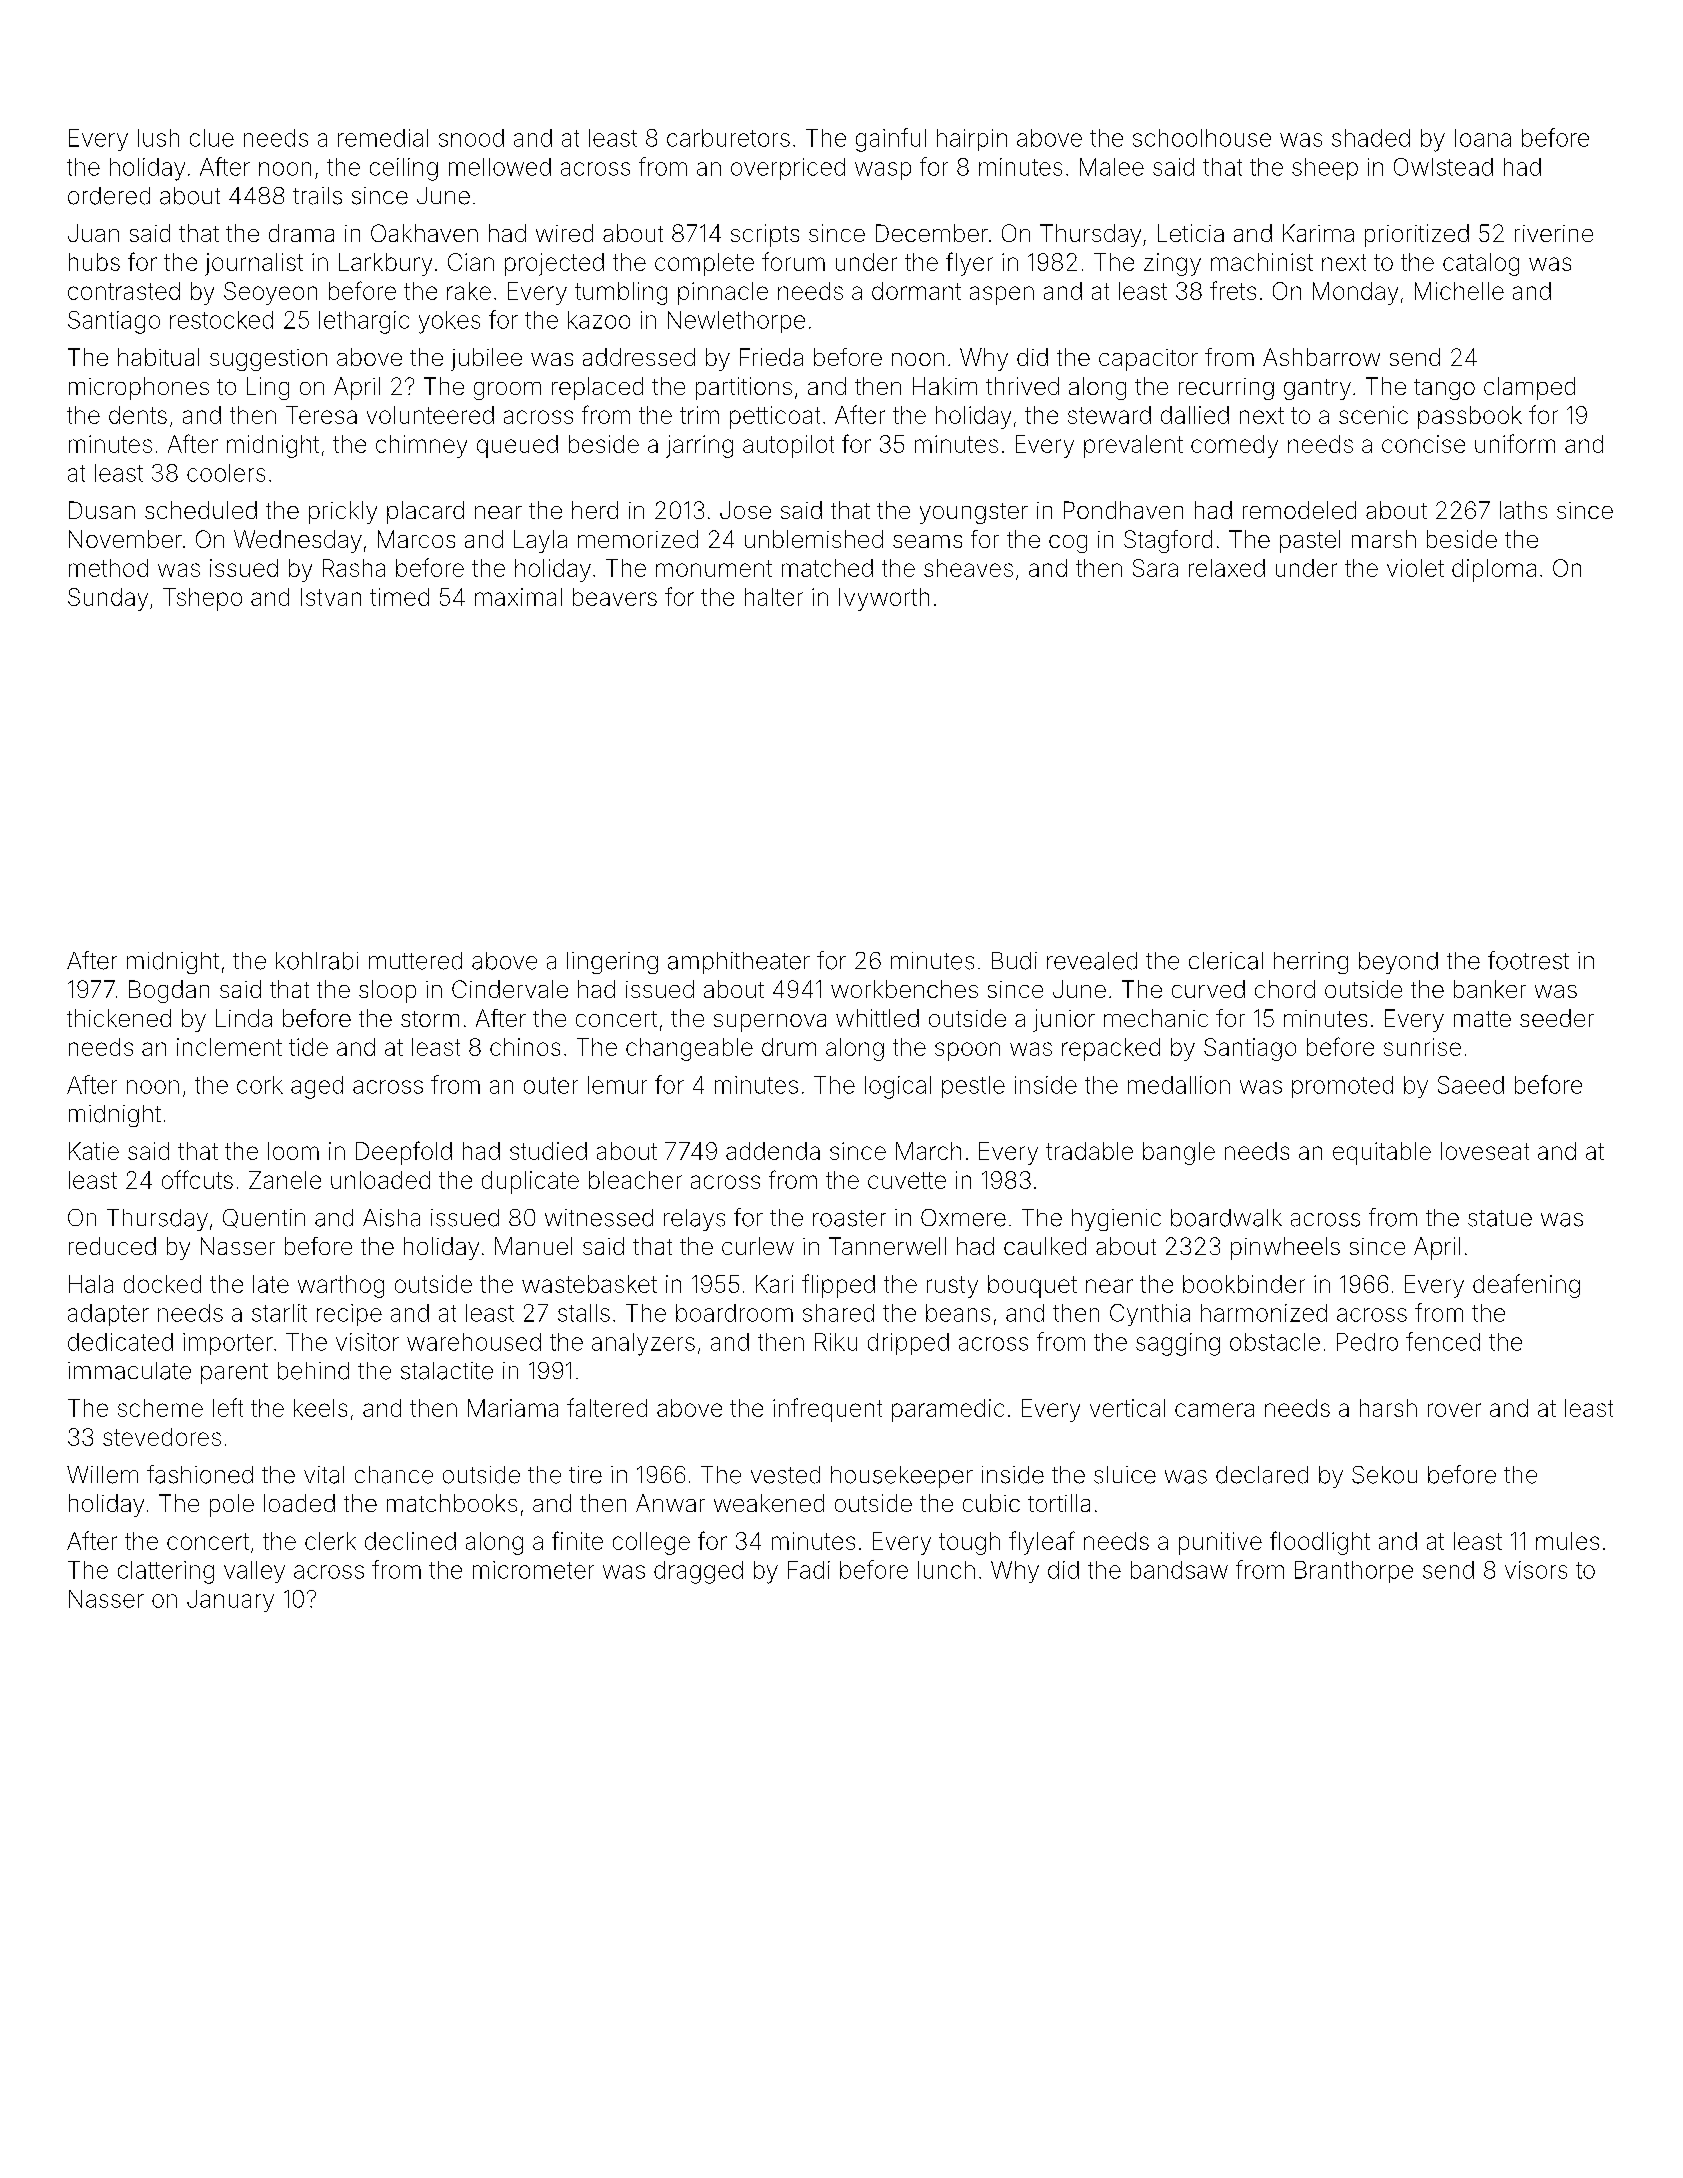  I want to click on hairpin, so click(972, 140).
